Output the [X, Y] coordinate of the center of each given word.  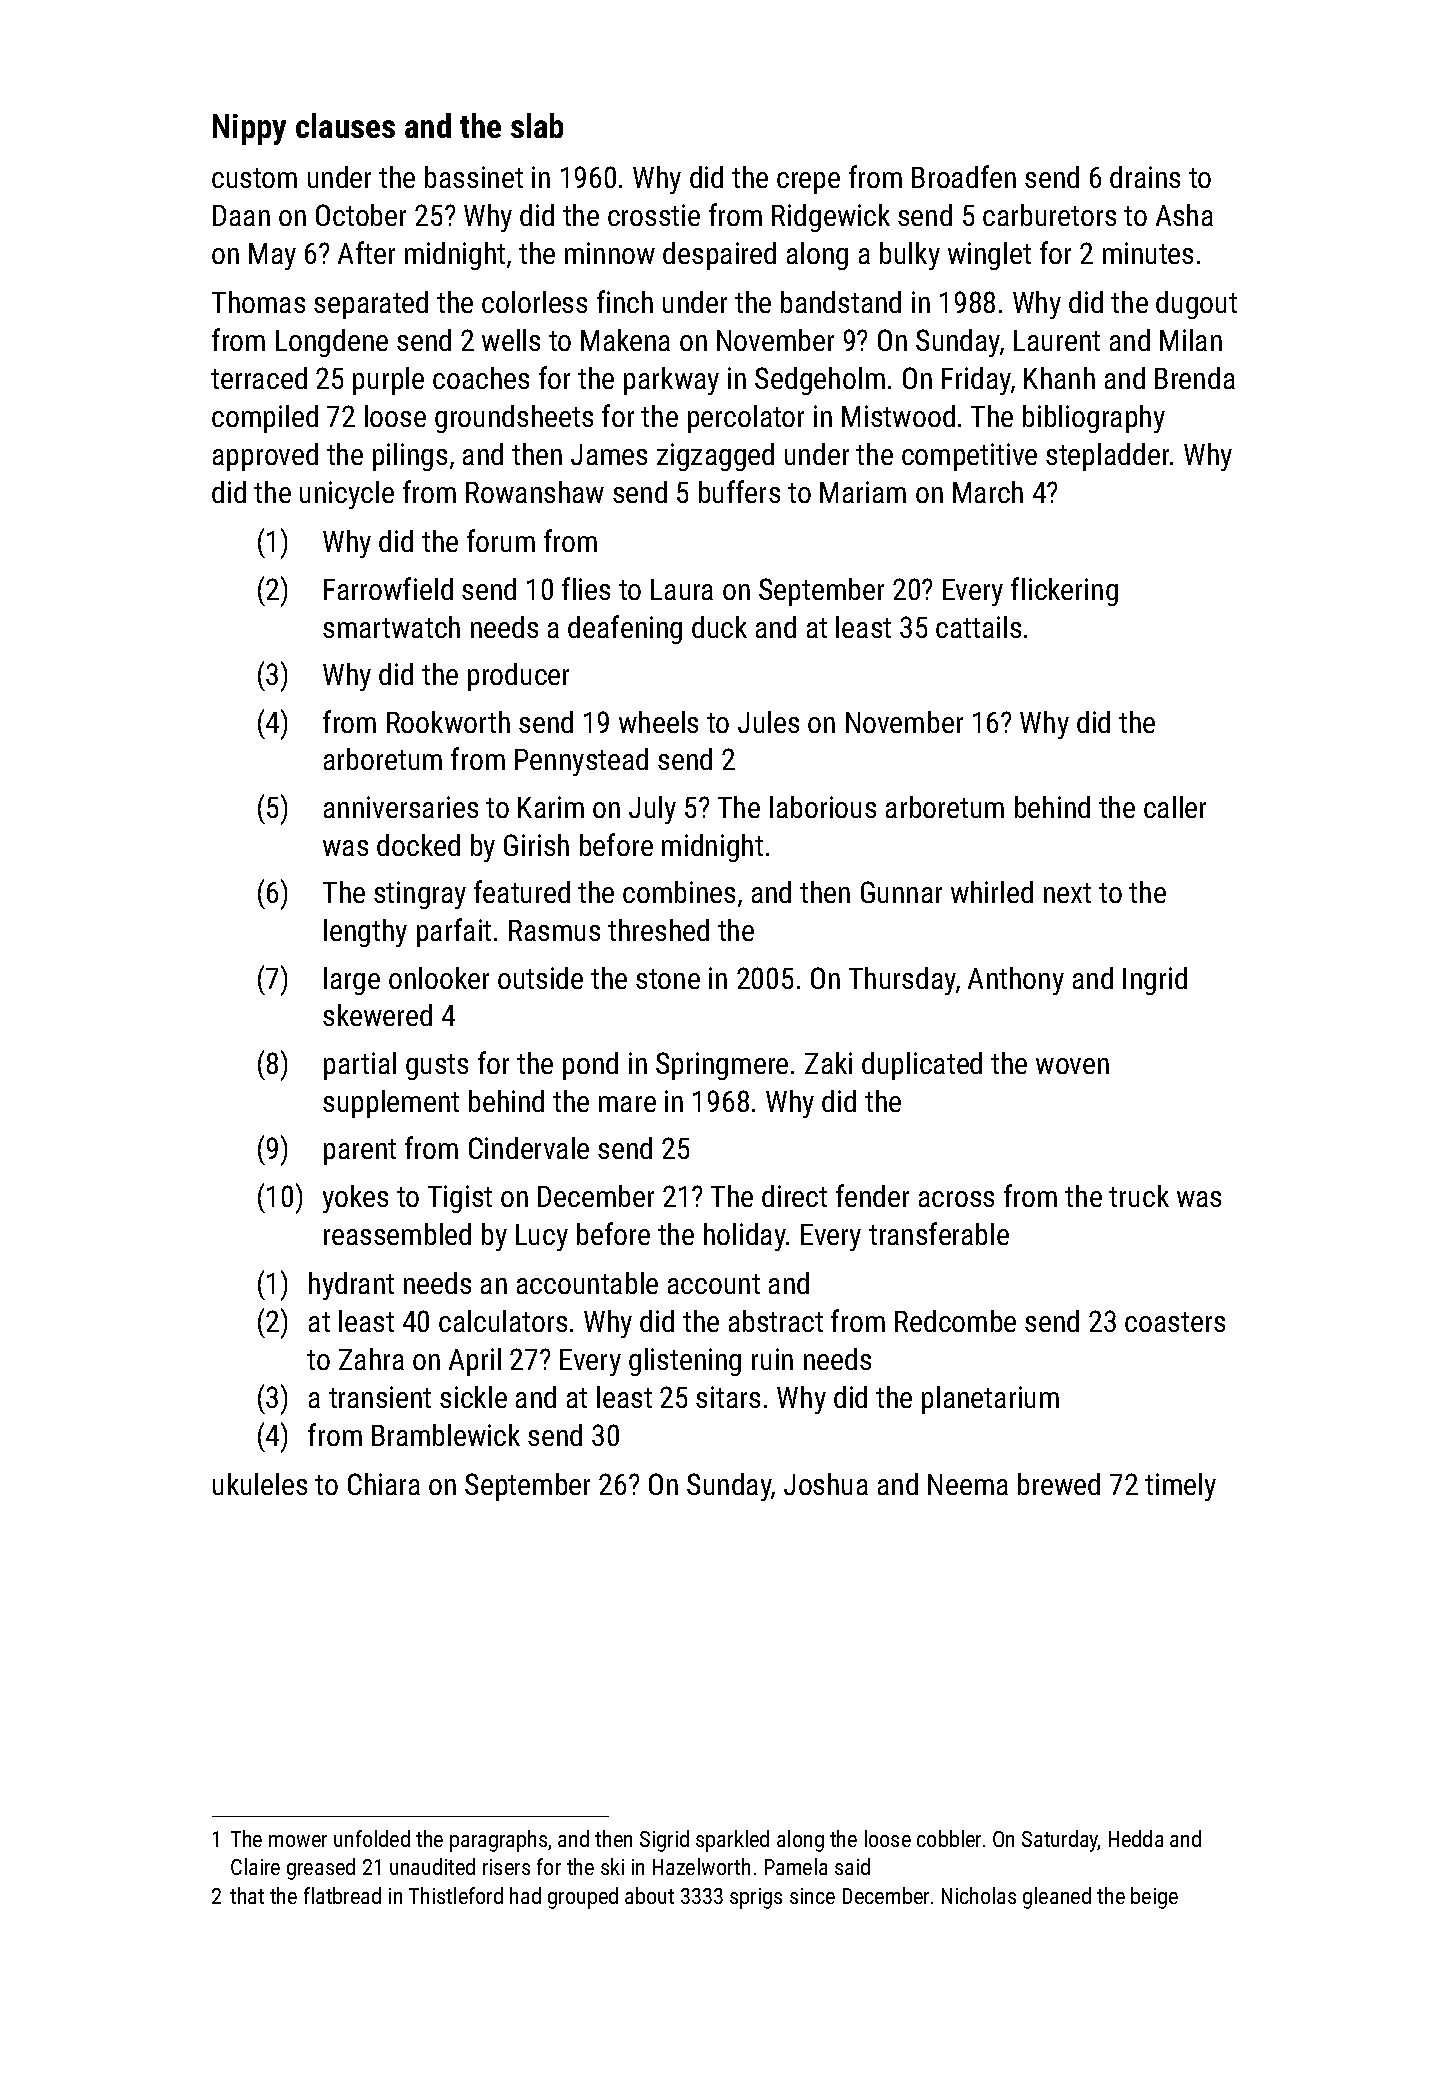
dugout [1196, 305]
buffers [739, 491]
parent [360, 1152]
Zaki [828, 1063]
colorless [534, 302]
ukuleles [260, 1484]
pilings [410, 457]
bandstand [841, 302]
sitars [728, 1397]
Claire [255, 1866]
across [956, 1199]
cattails [978, 627]
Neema [968, 1484]
